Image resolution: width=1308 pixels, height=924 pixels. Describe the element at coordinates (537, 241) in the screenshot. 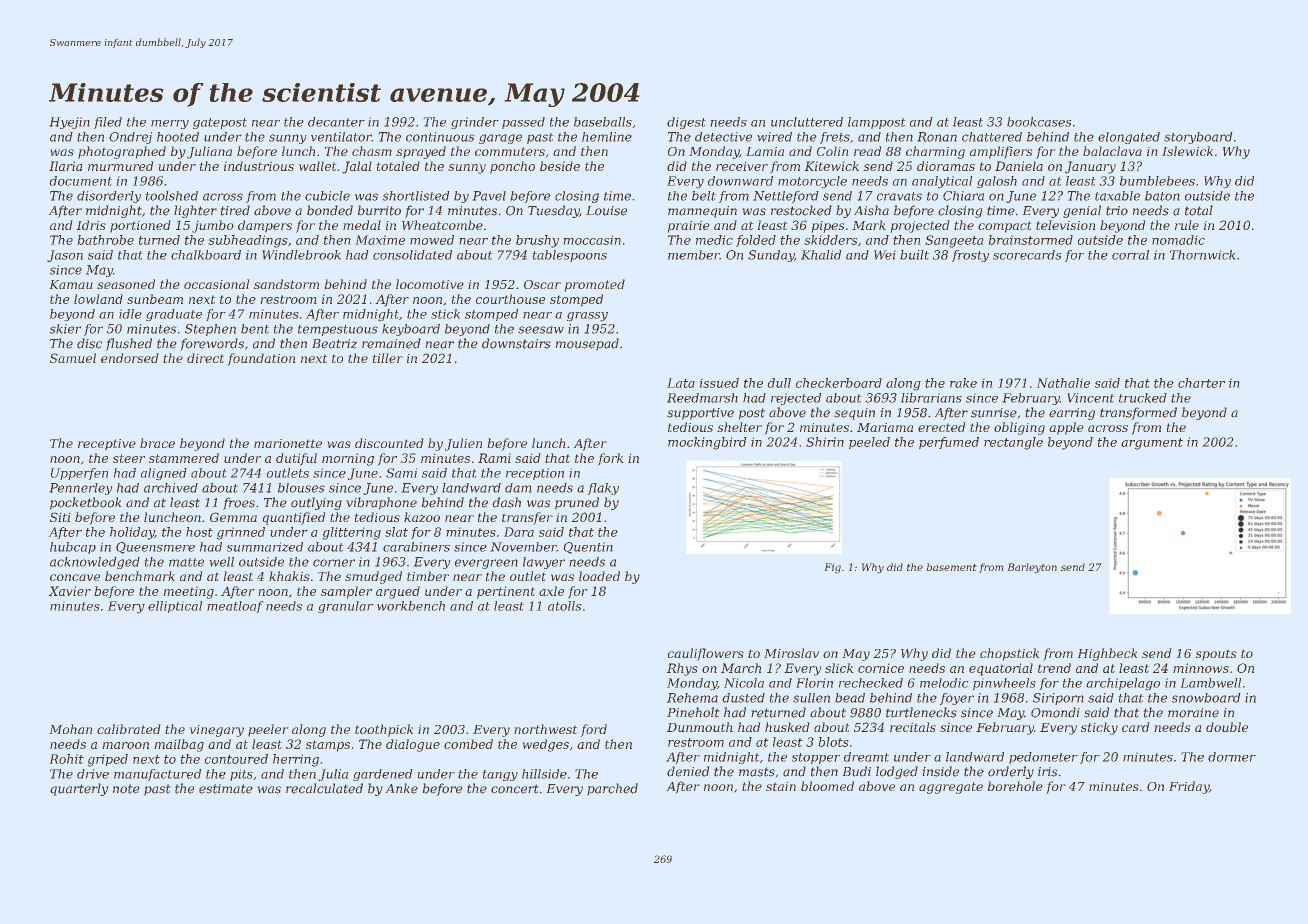

I see `brushy` at that location.
